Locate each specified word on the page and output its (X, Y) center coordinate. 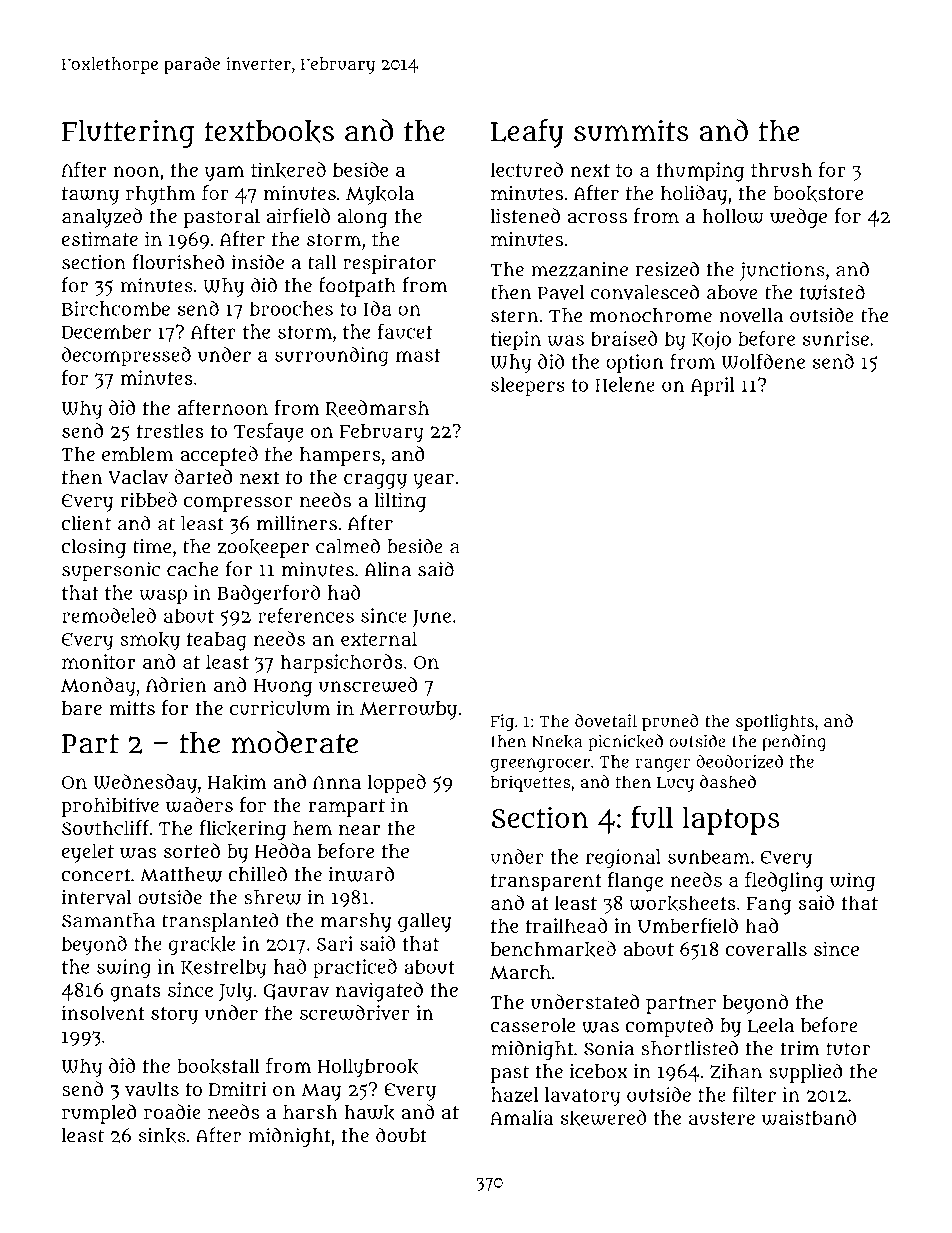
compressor (238, 504)
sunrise (836, 338)
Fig (502, 722)
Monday (98, 687)
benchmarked (553, 949)
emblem (137, 454)
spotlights (775, 722)
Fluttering (128, 134)
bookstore (818, 194)
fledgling (784, 882)
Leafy (527, 133)
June (432, 618)
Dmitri (238, 1088)
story (174, 1016)
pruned (670, 722)
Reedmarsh (377, 408)
